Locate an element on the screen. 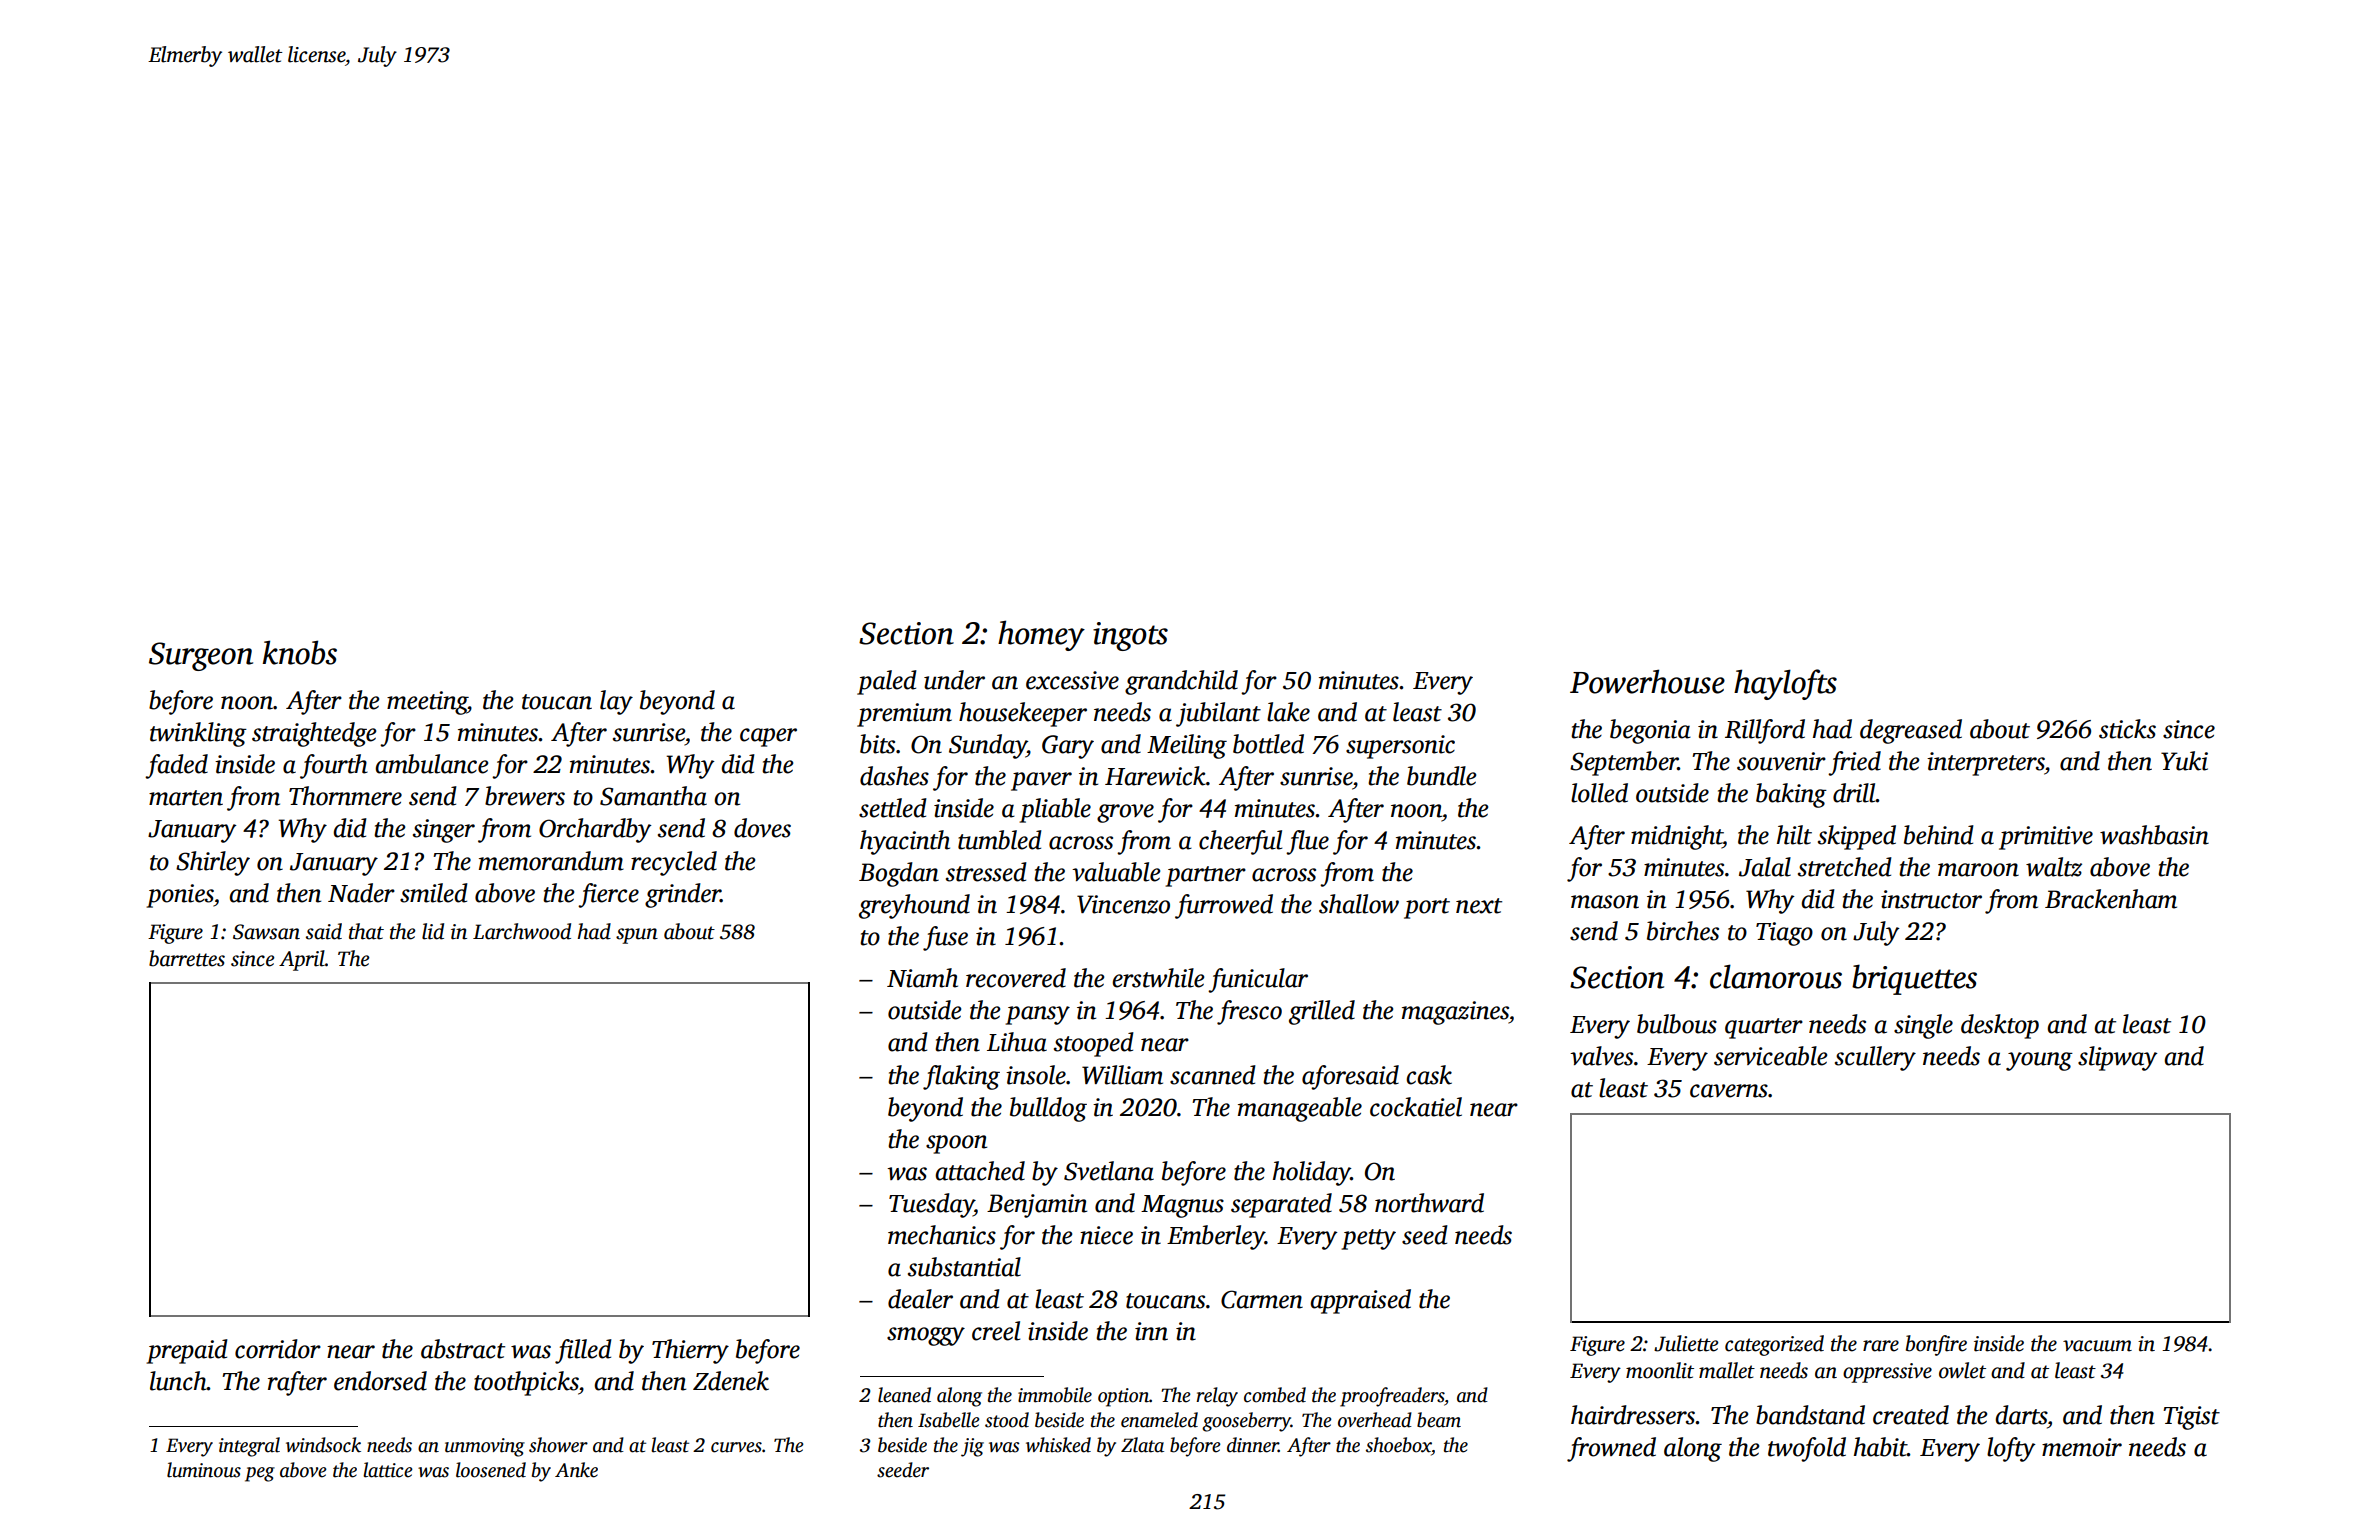 The height and width of the screenshot is (1540, 2380). ingots is located at coordinates (1130, 636).
